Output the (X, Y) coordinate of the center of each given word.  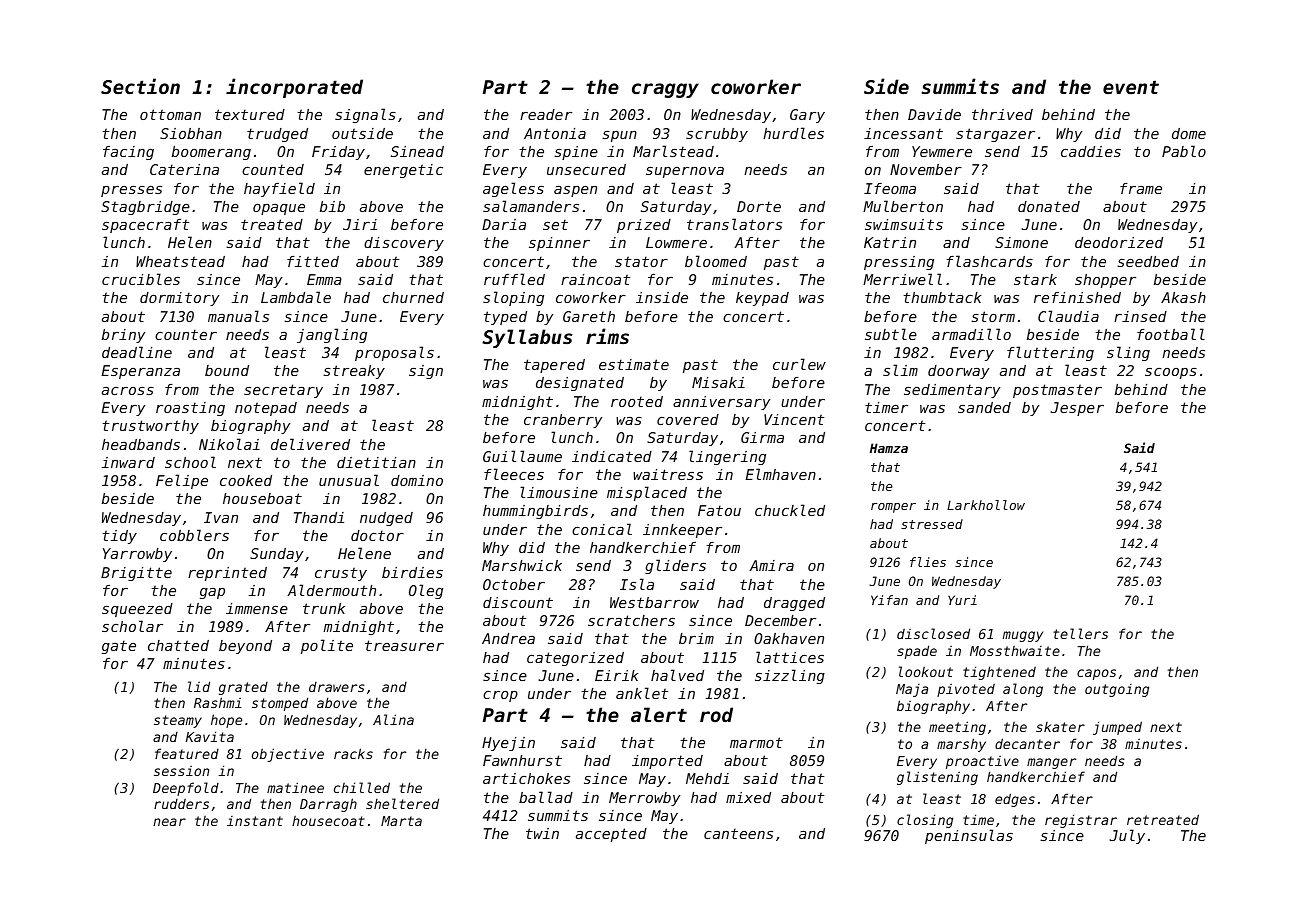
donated (1049, 206)
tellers (1080, 633)
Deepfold (186, 789)
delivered (310, 444)
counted (273, 169)
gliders (675, 566)
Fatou (719, 510)
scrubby (717, 135)
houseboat (262, 498)
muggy (1023, 636)
